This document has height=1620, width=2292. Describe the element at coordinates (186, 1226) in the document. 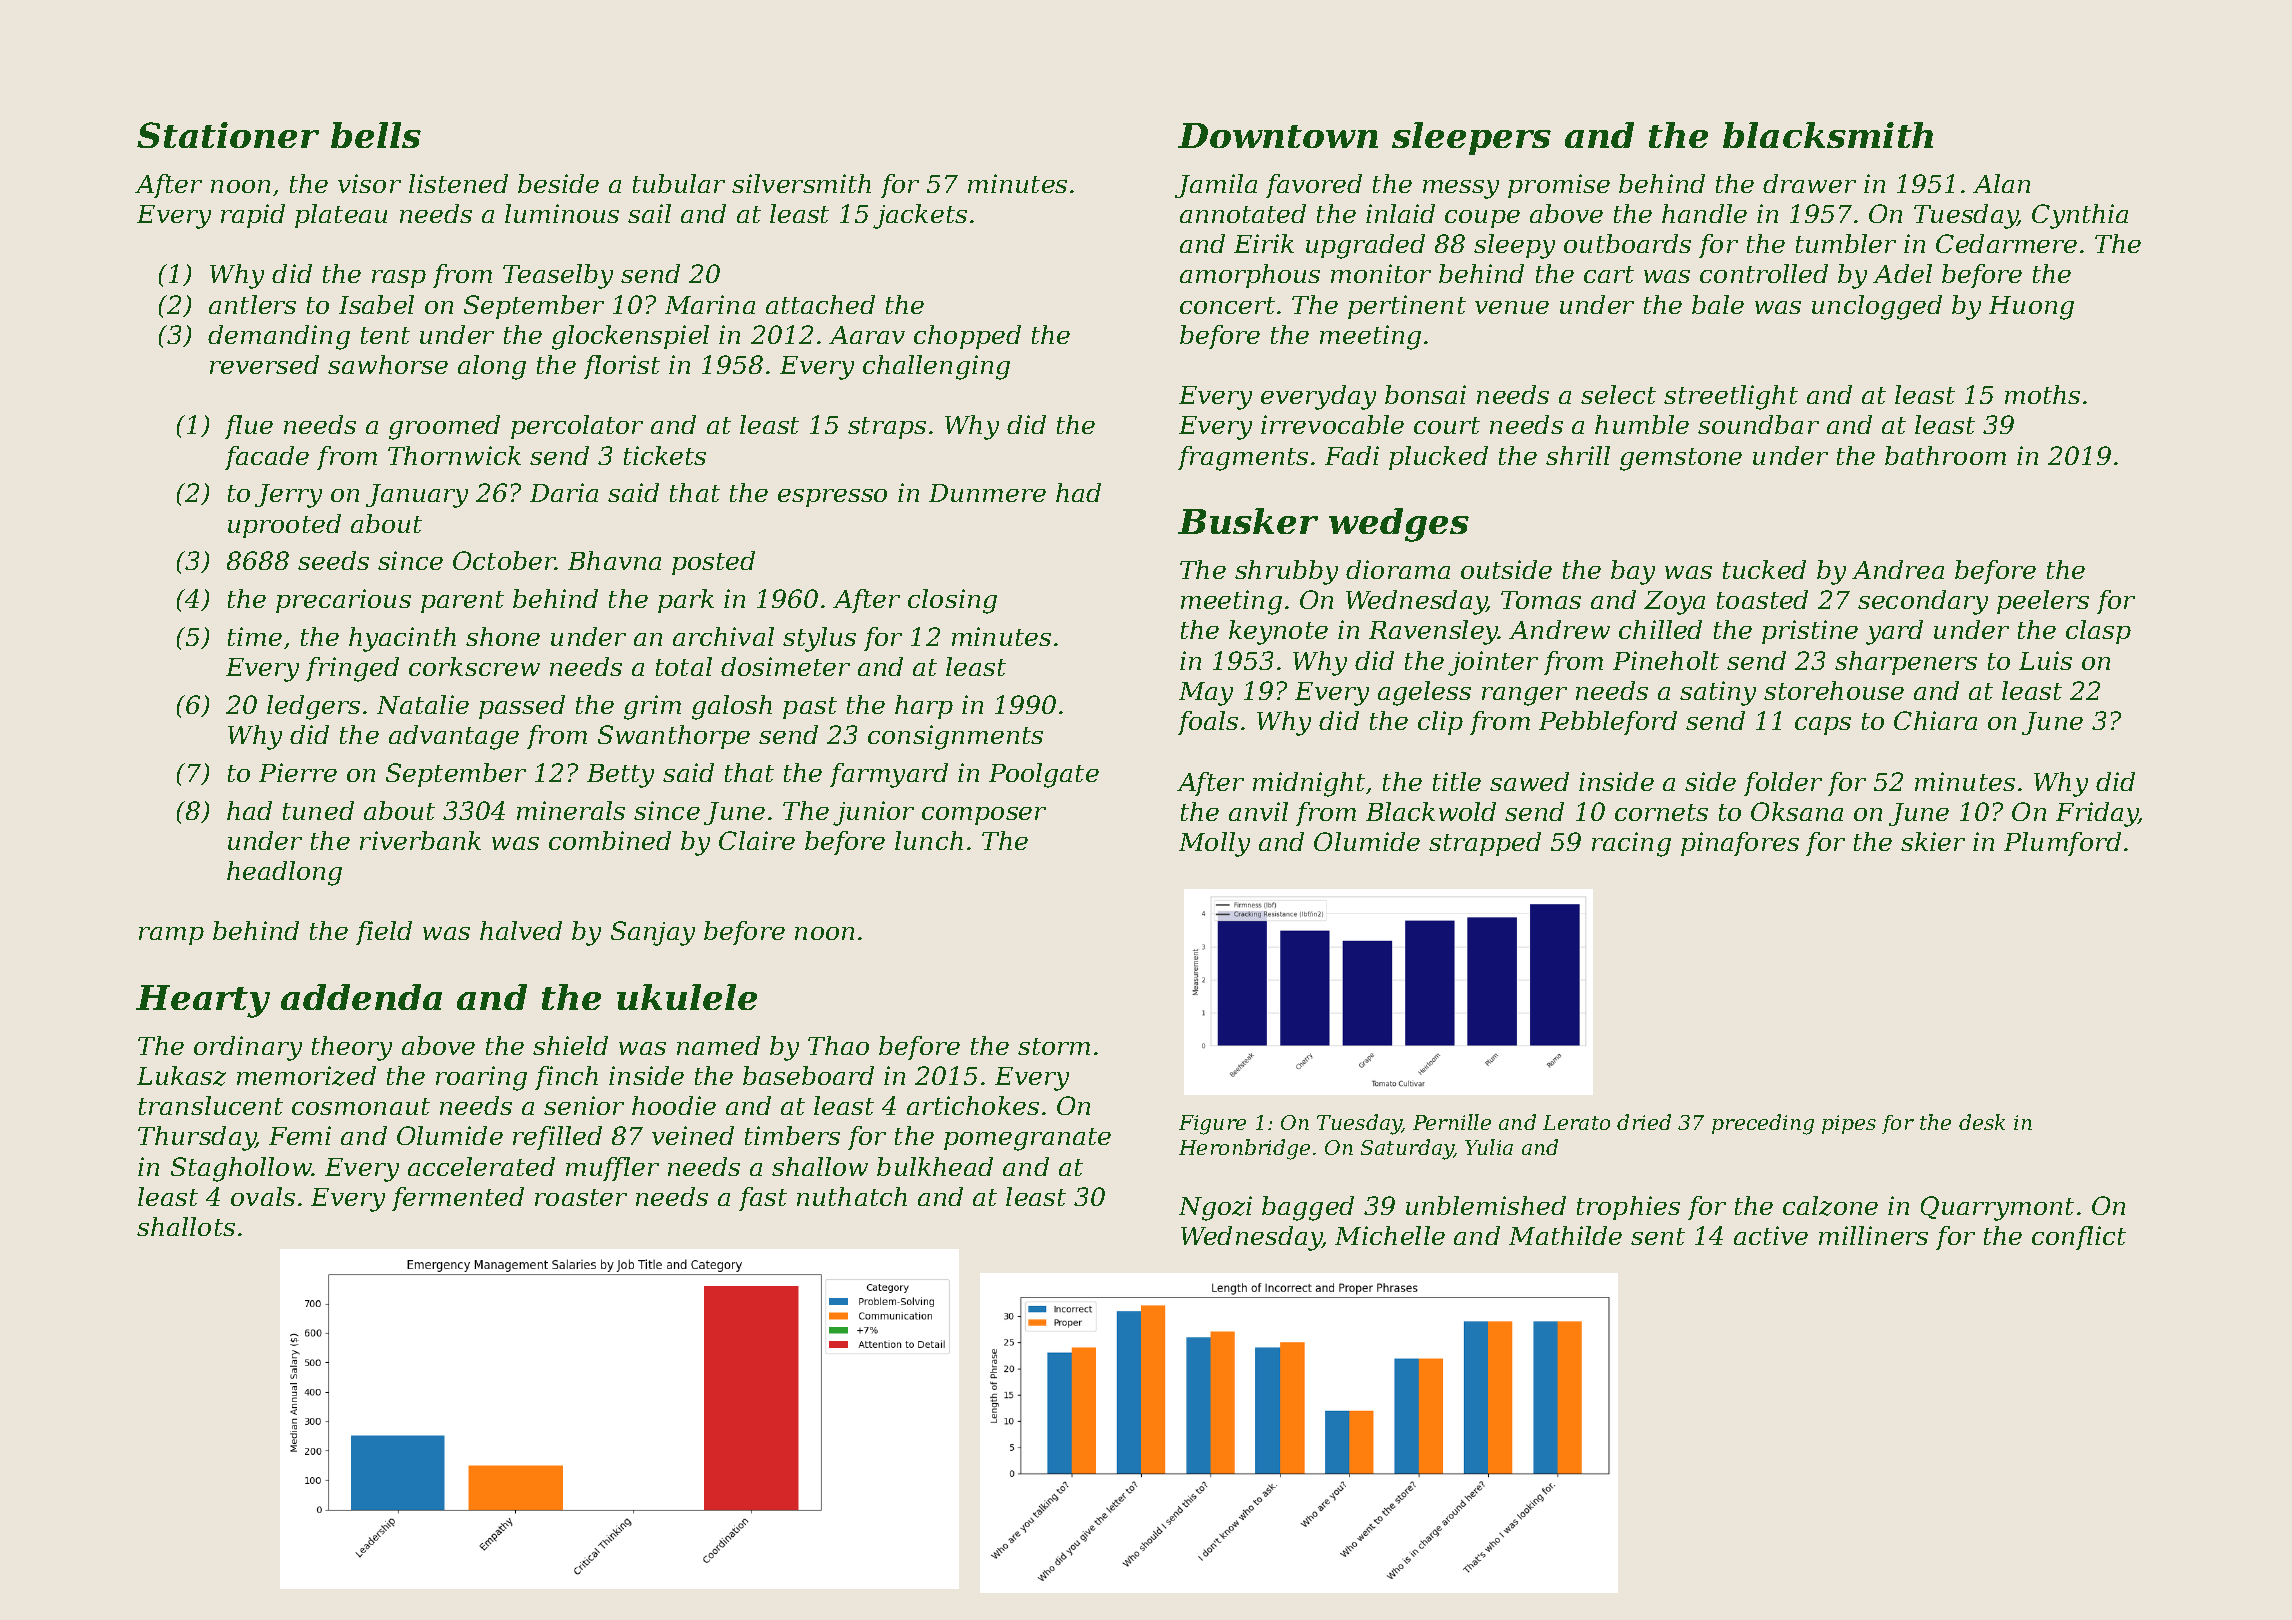

I see `shallots` at that location.
